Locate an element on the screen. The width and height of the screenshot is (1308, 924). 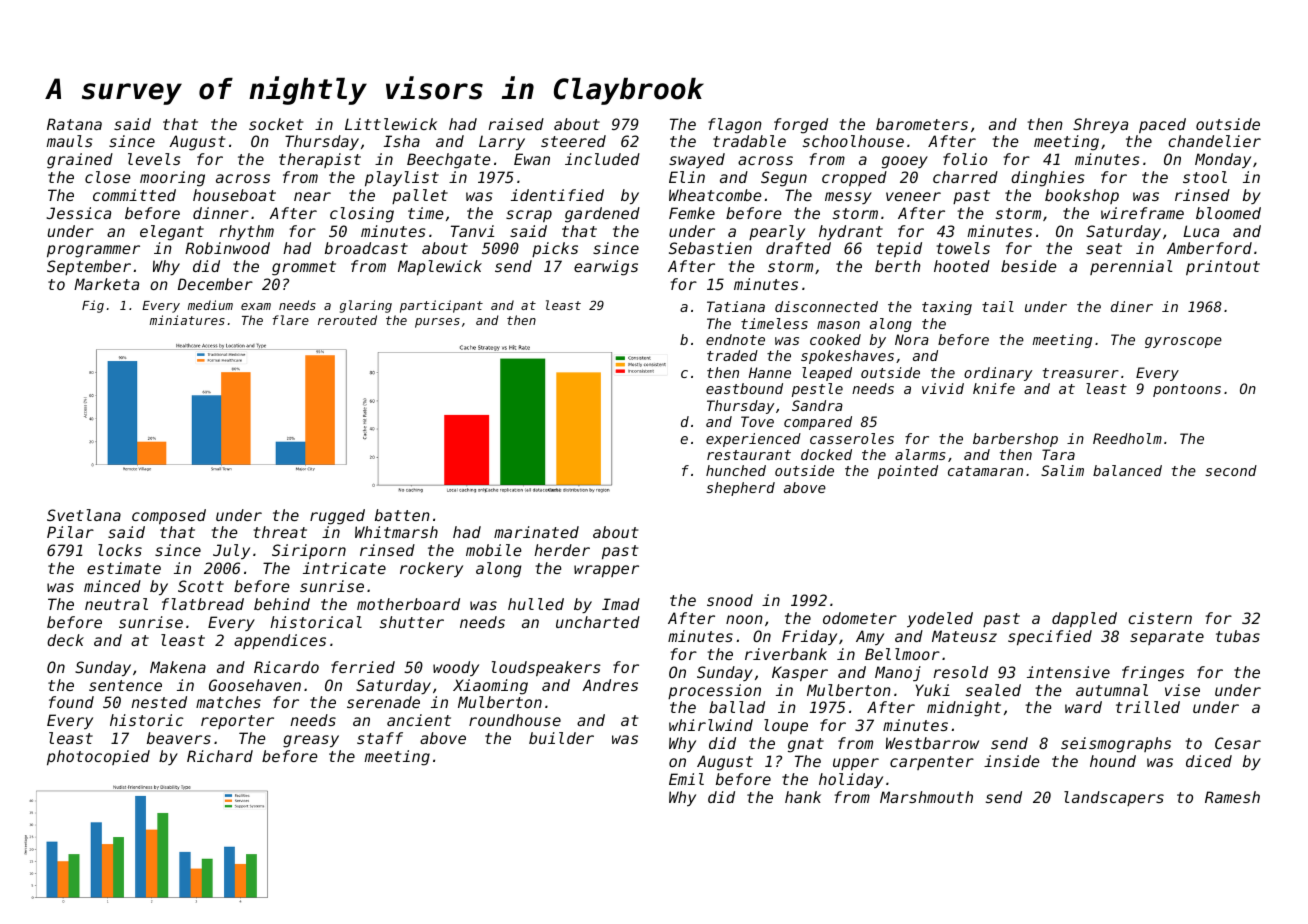
Siriporn is located at coordinates (309, 551).
